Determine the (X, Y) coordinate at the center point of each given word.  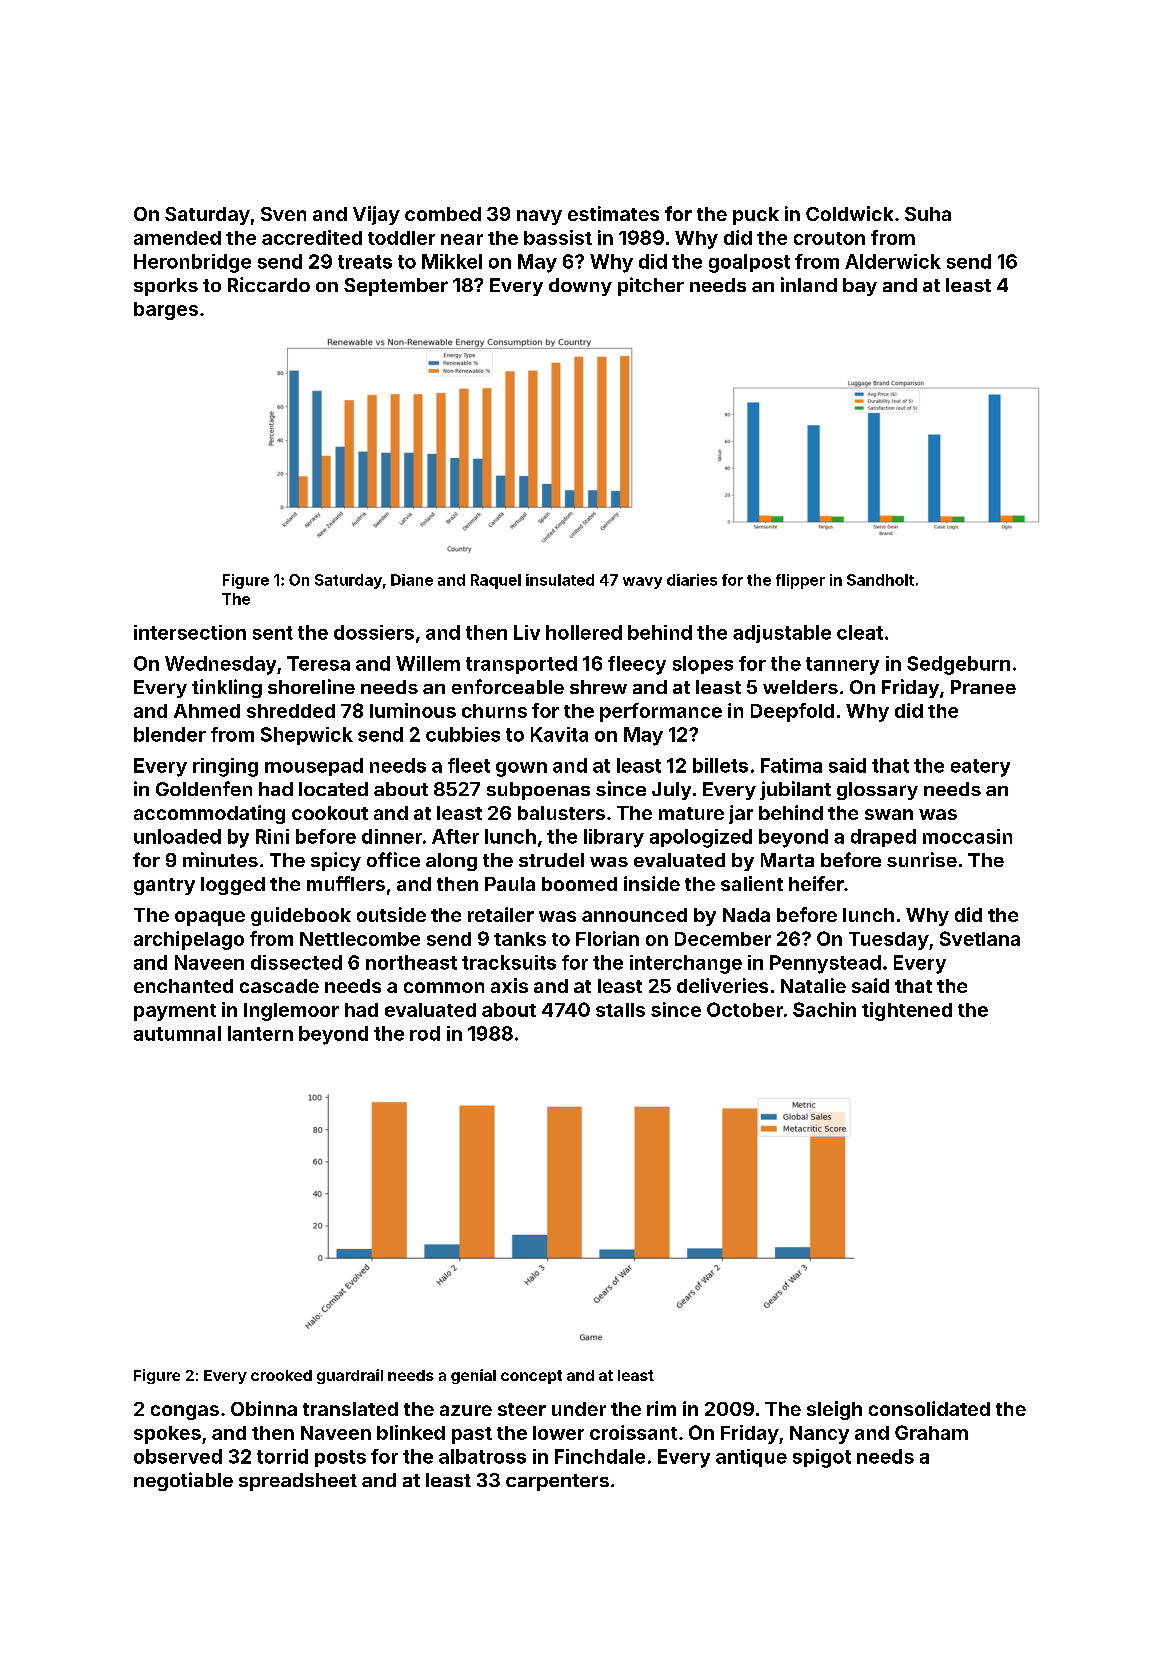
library (614, 838)
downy (580, 287)
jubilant (795, 790)
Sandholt (880, 580)
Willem (428, 663)
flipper (800, 581)
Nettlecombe (360, 939)
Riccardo (269, 284)
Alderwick (893, 261)
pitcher (651, 286)
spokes (167, 1435)
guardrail (350, 1376)
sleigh (834, 1410)
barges (166, 311)
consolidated (929, 1408)
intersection (190, 632)
